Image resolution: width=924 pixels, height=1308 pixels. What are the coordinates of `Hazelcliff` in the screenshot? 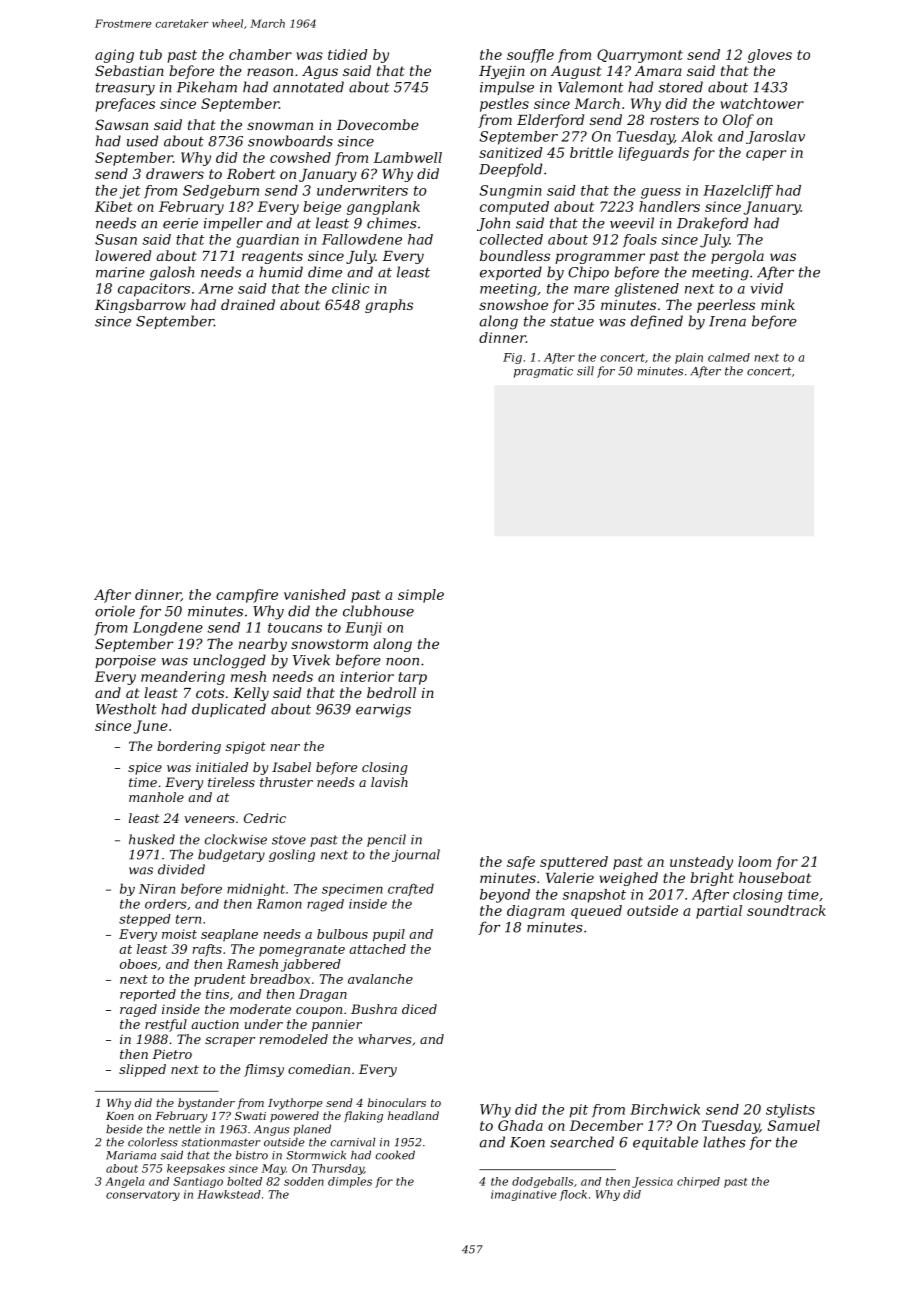 It's located at (738, 192).
